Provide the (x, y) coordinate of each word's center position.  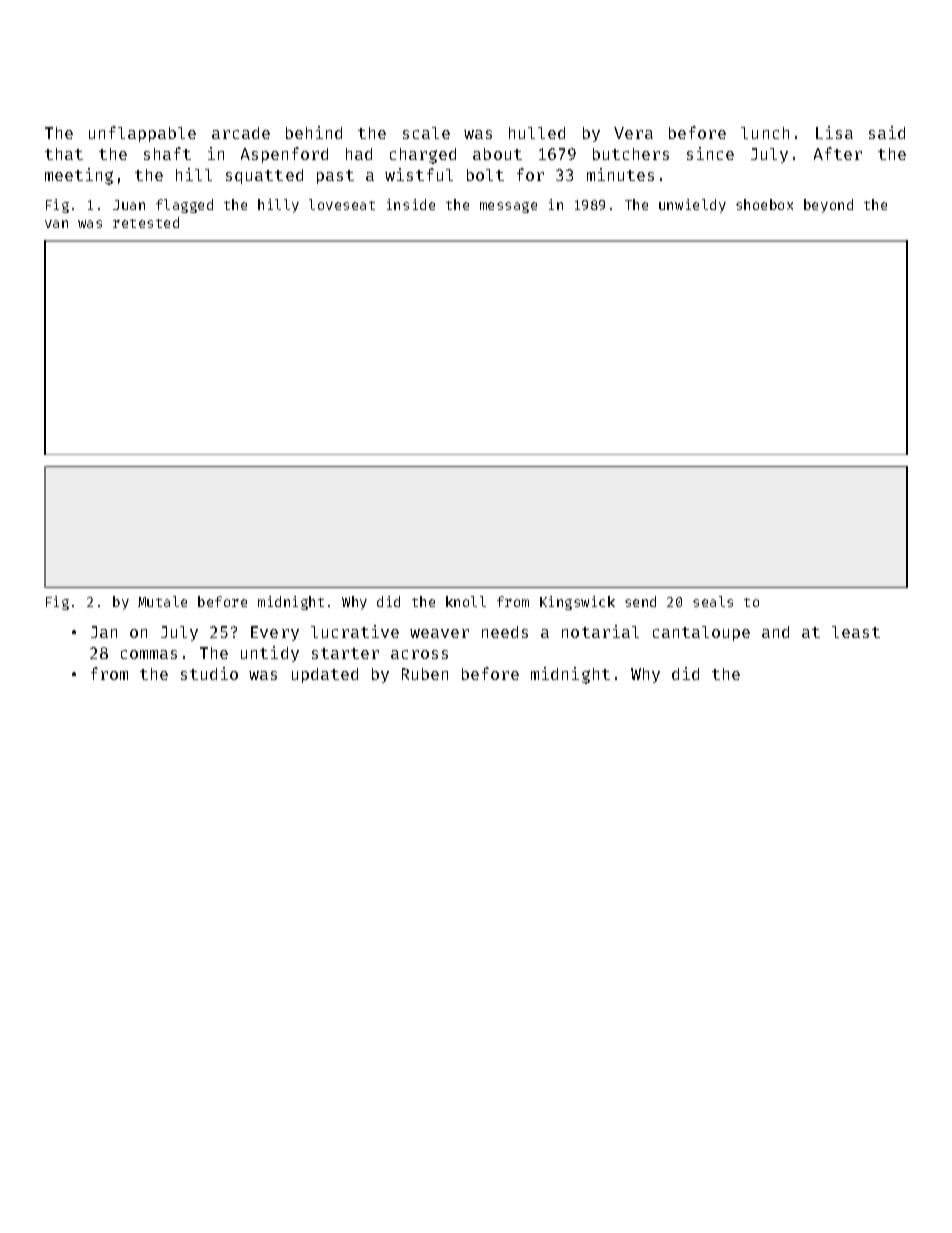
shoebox (764, 204)
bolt (485, 175)
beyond (828, 206)
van (56, 224)
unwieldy (692, 206)
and (775, 632)
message (508, 207)
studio (209, 673)
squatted (264, 176)
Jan (104, 632)
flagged (184, 206)
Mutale (162, 601)
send (640, 601)
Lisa (834, 132)
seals (713, 601)
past (335, 177)
